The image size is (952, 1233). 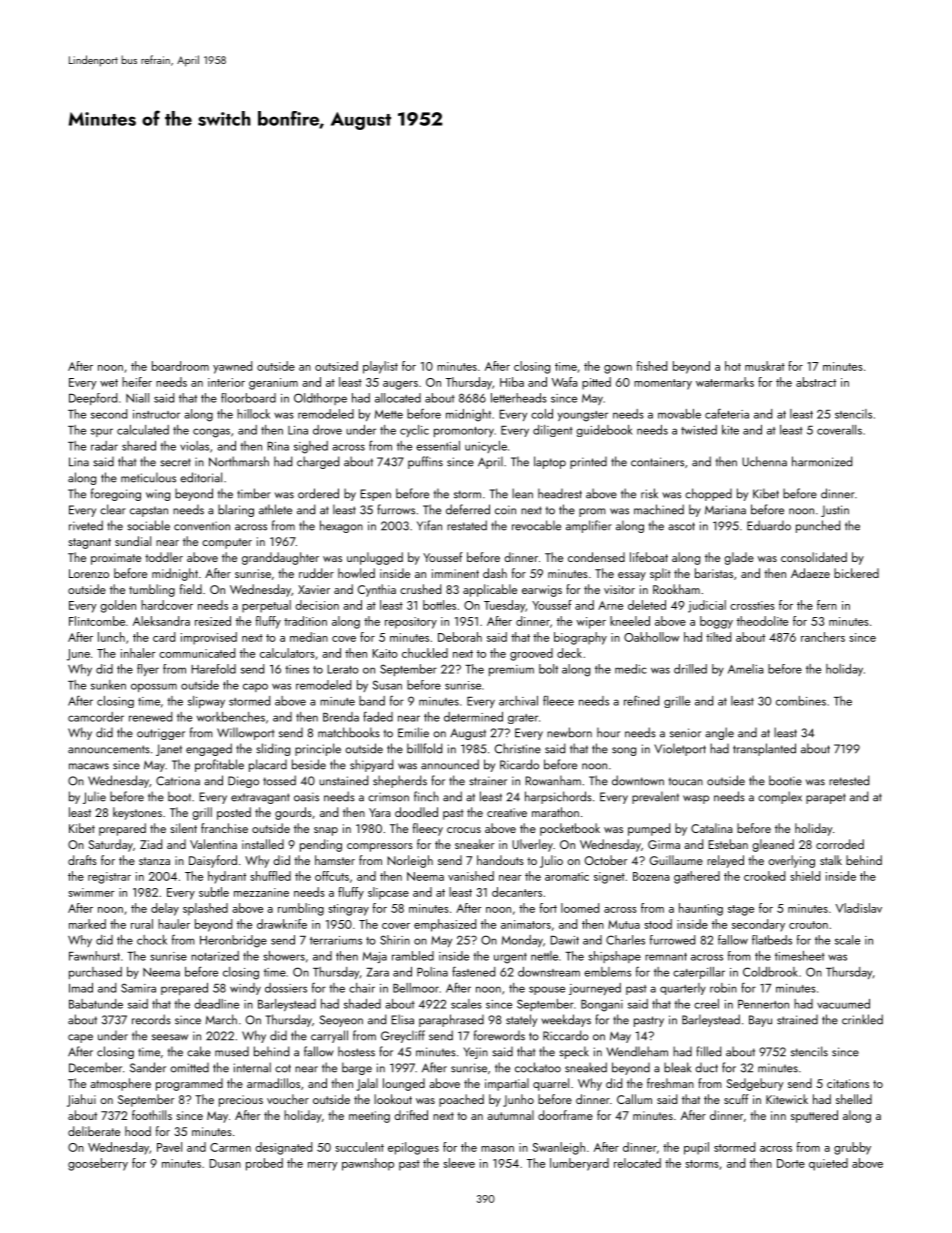 I want to click on ranchers, so click(x=823, y=637).
